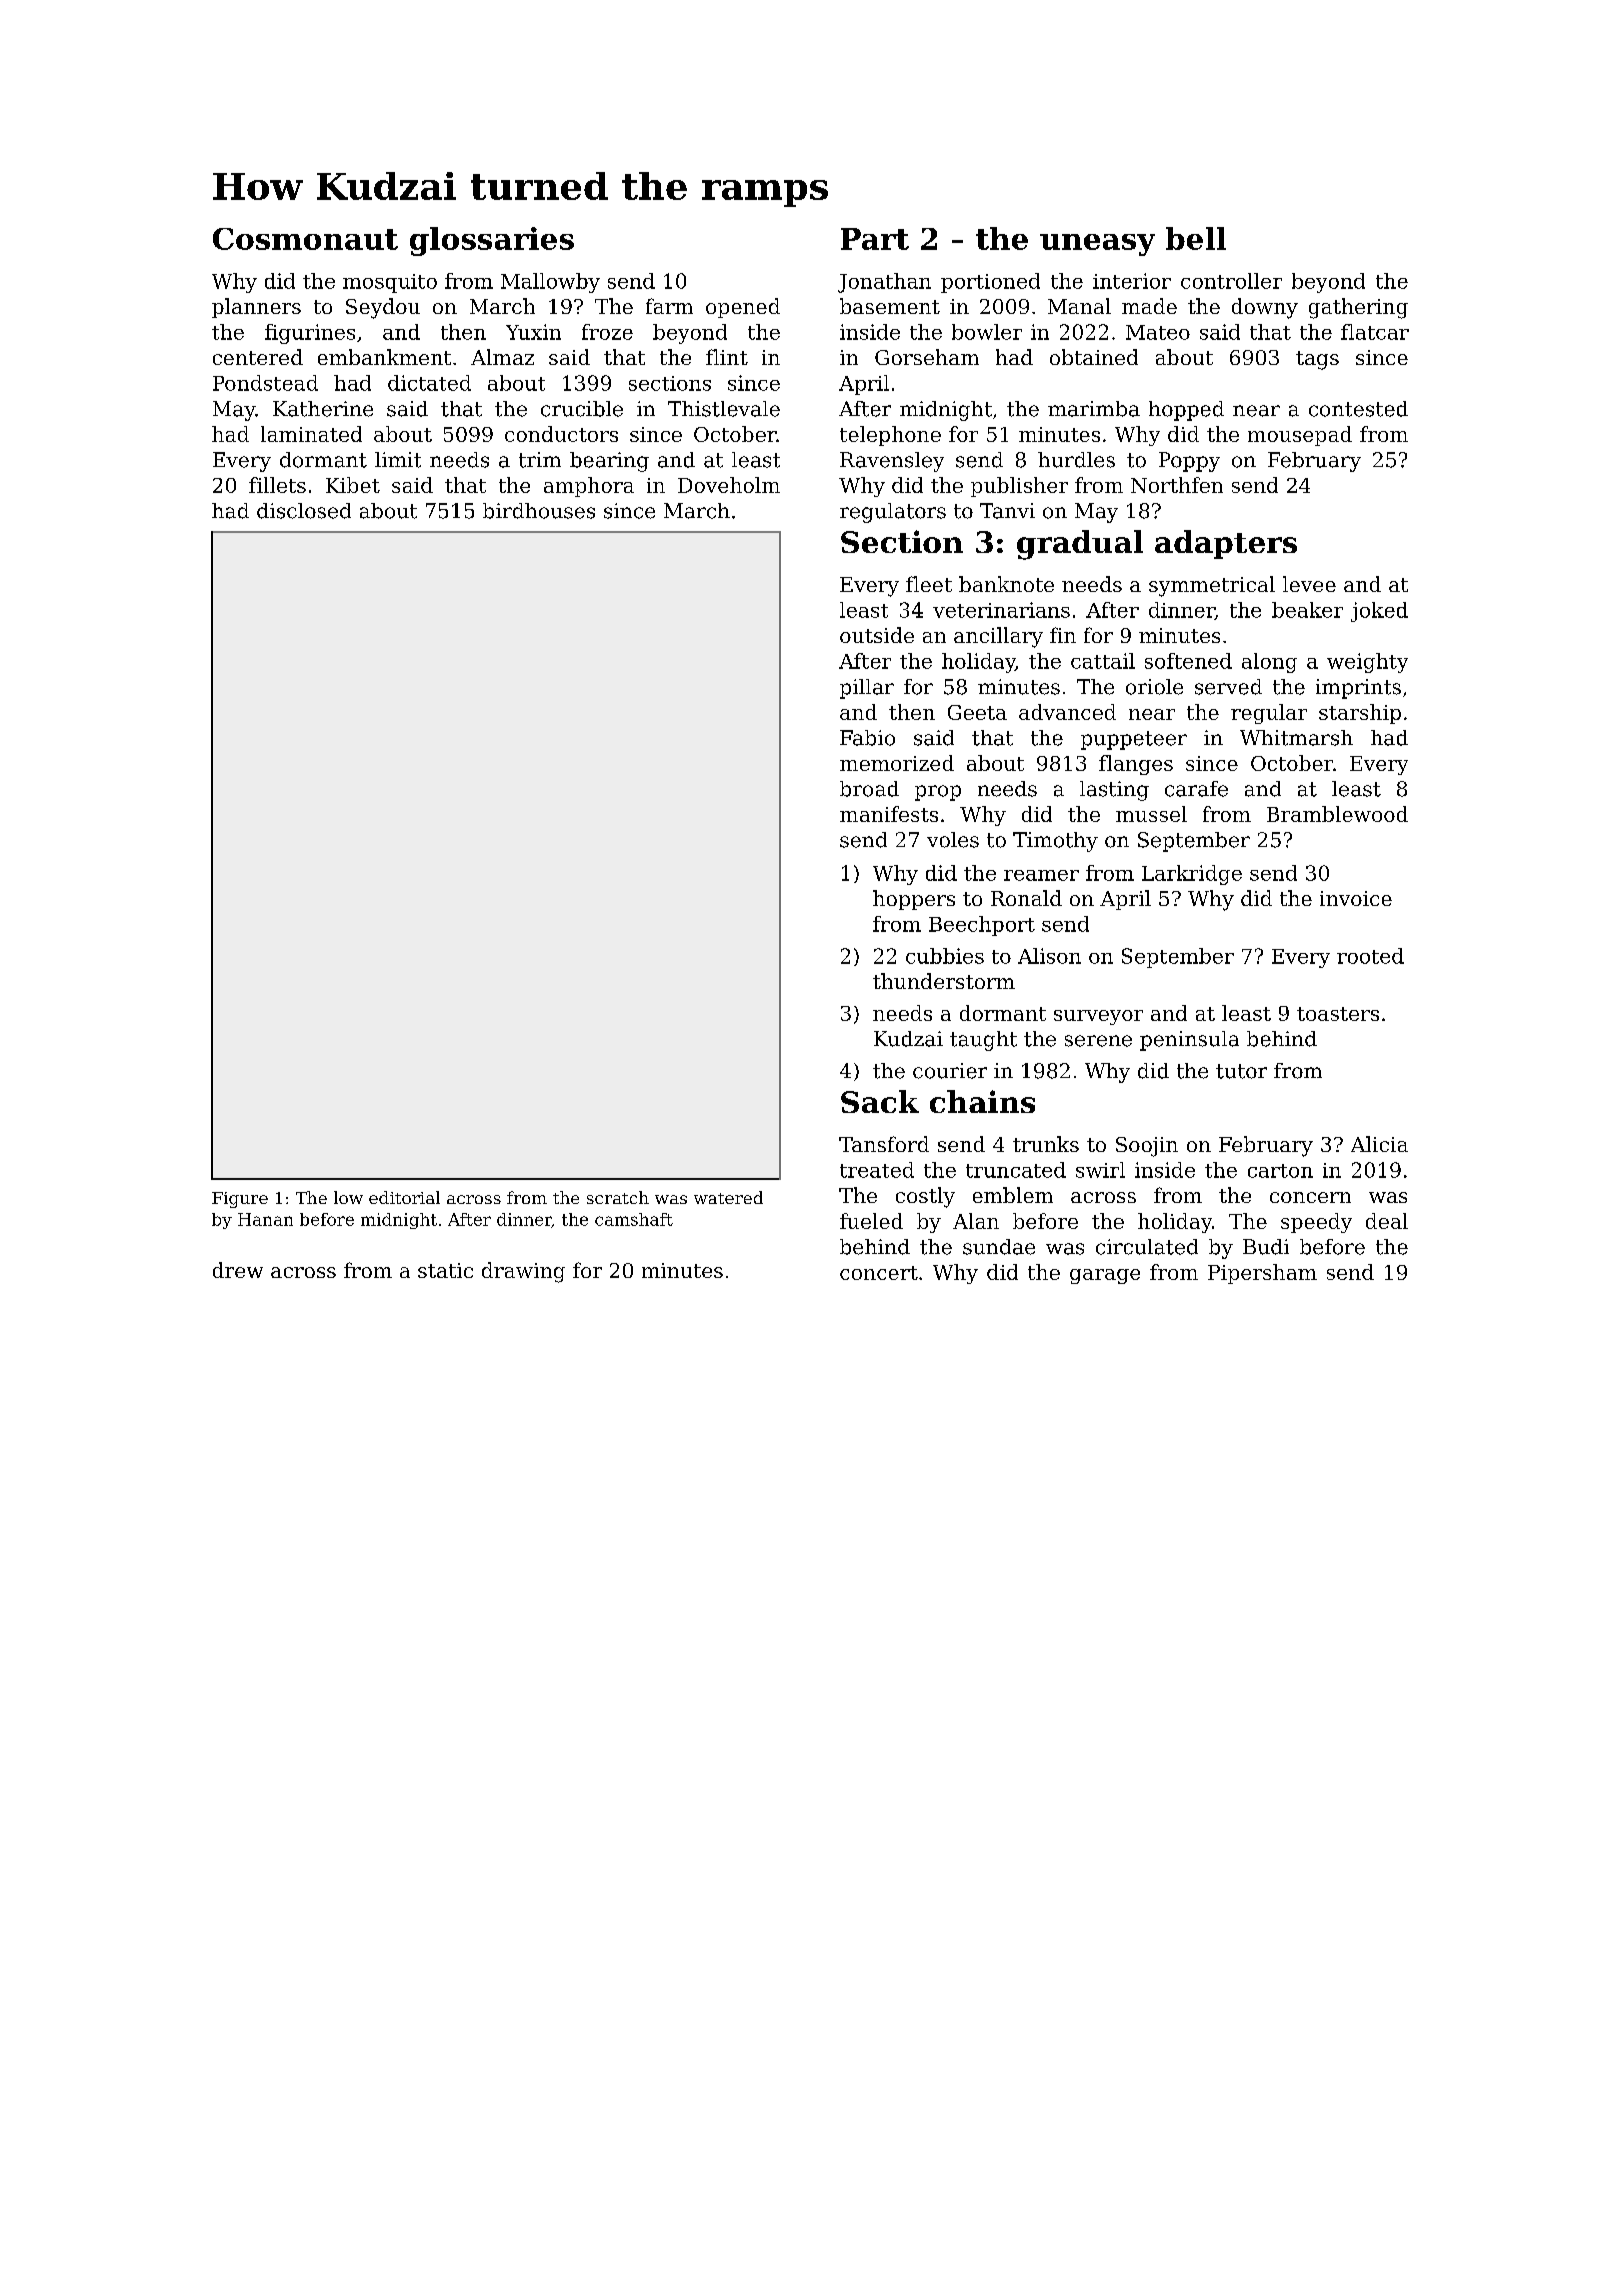 The width and height of the image is (1620, 2292). What do you see at coordinates (914, 900) in the image?
I see `hoppers` at bounding box center [914, 900].
